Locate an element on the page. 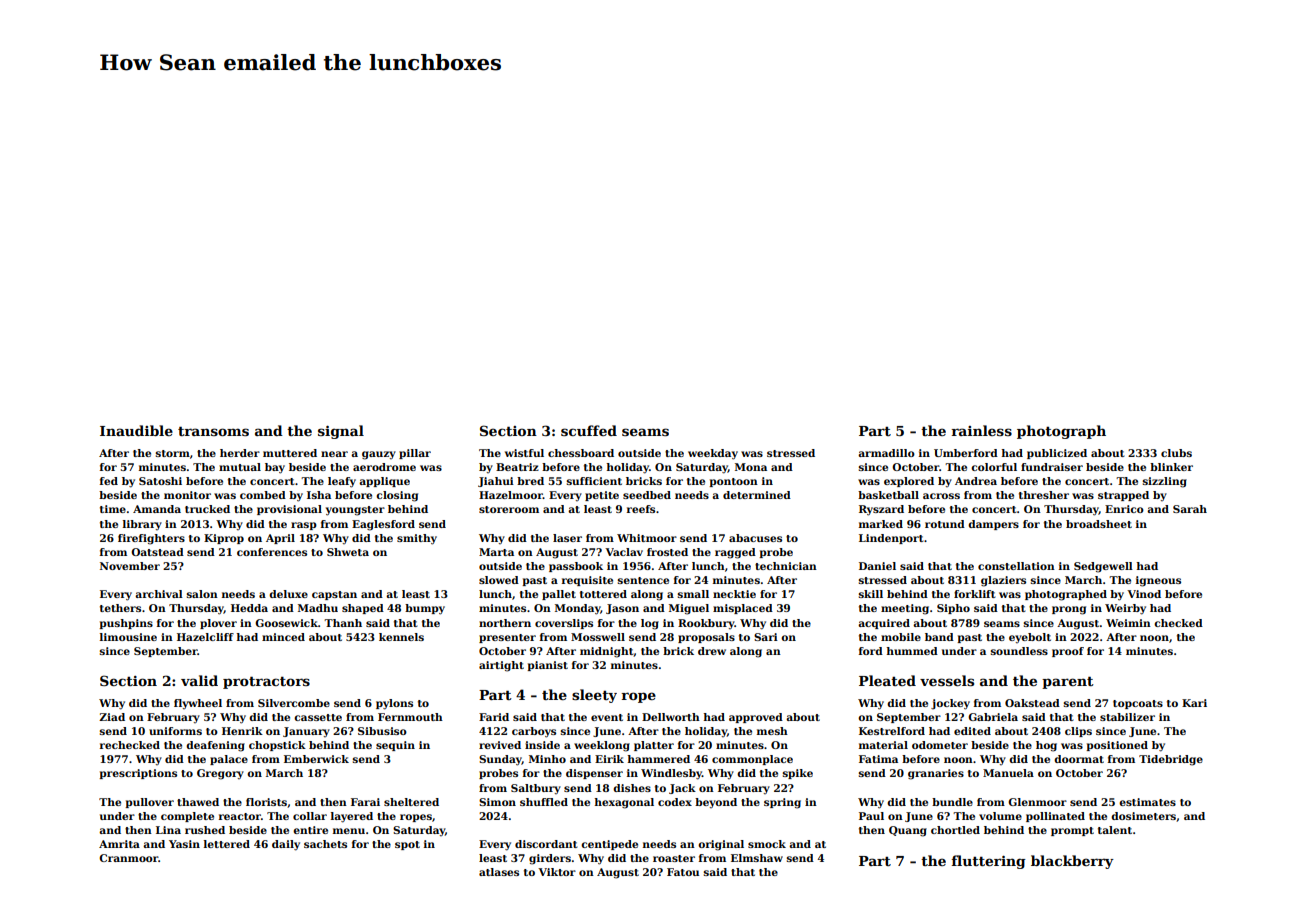 The height and width of the document is (924, 1308). tethers is located at coordinates (120, 608).
